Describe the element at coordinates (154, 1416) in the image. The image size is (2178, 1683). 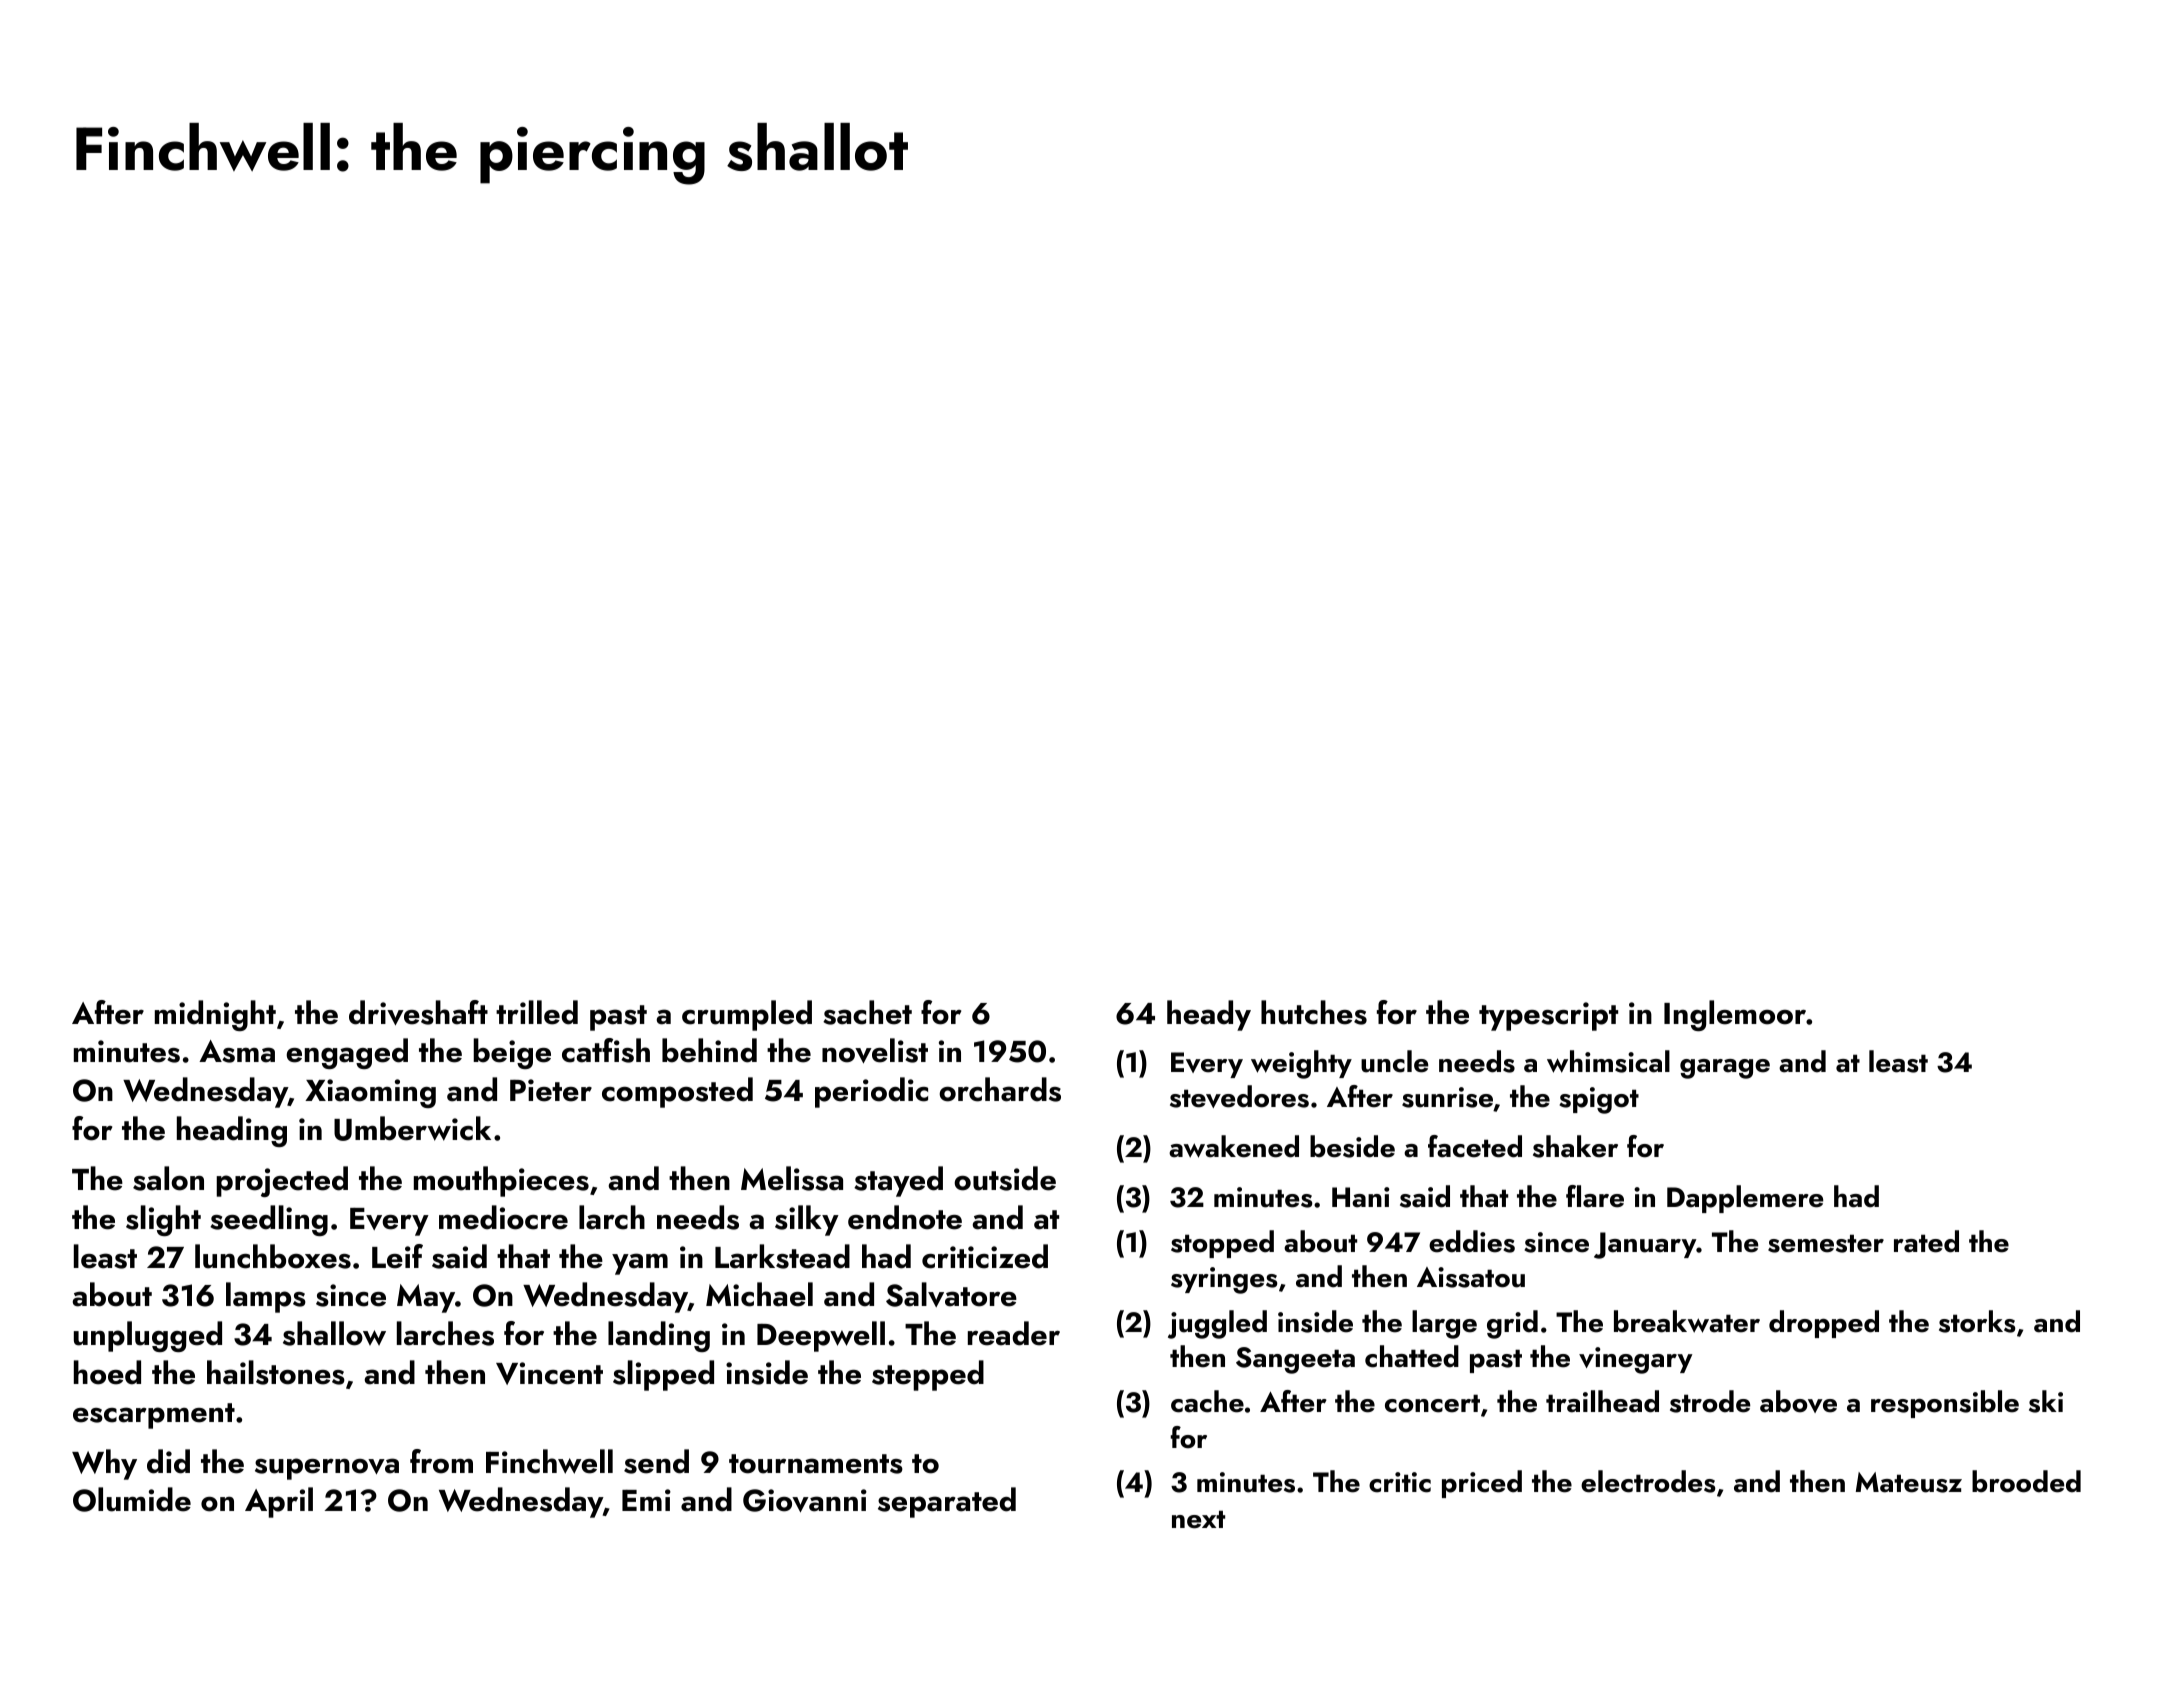
I see `escarpment` at that location.
